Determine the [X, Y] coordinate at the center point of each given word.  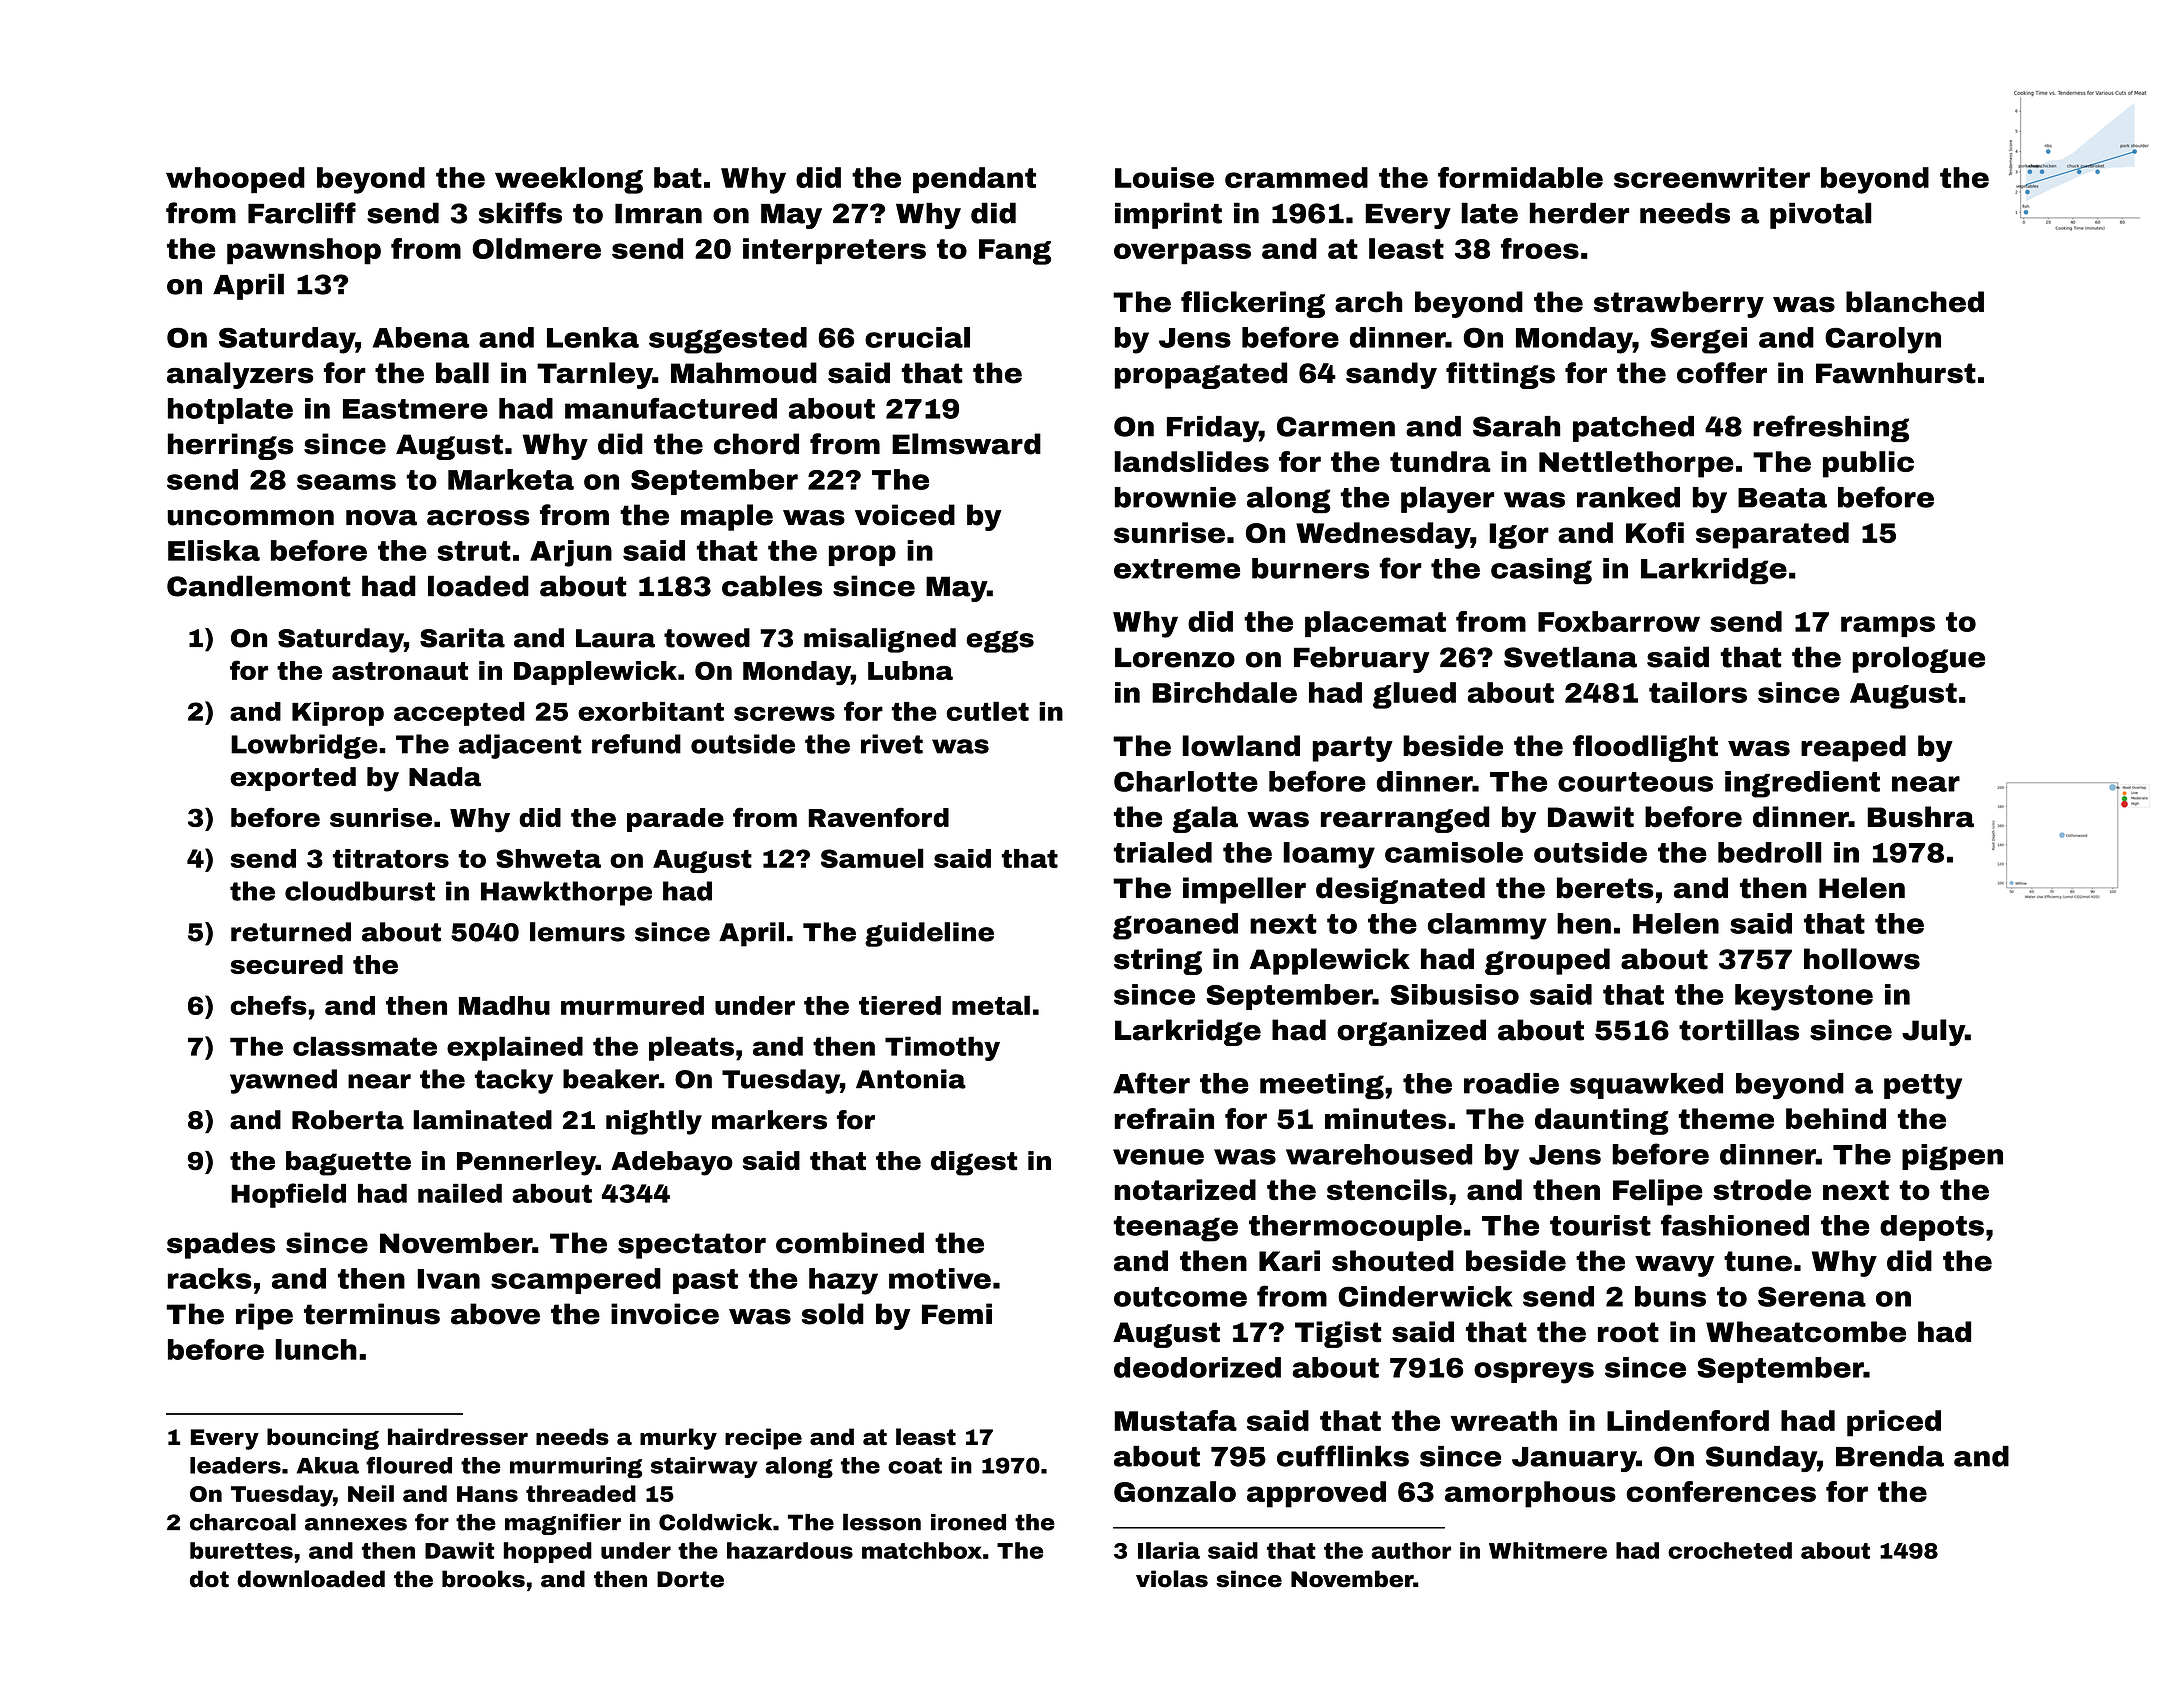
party [1352, 749]
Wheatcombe [1806, 1332]
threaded [581, 1493]
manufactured [671, 408]
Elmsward [966, 444]
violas [1172, 1579]
